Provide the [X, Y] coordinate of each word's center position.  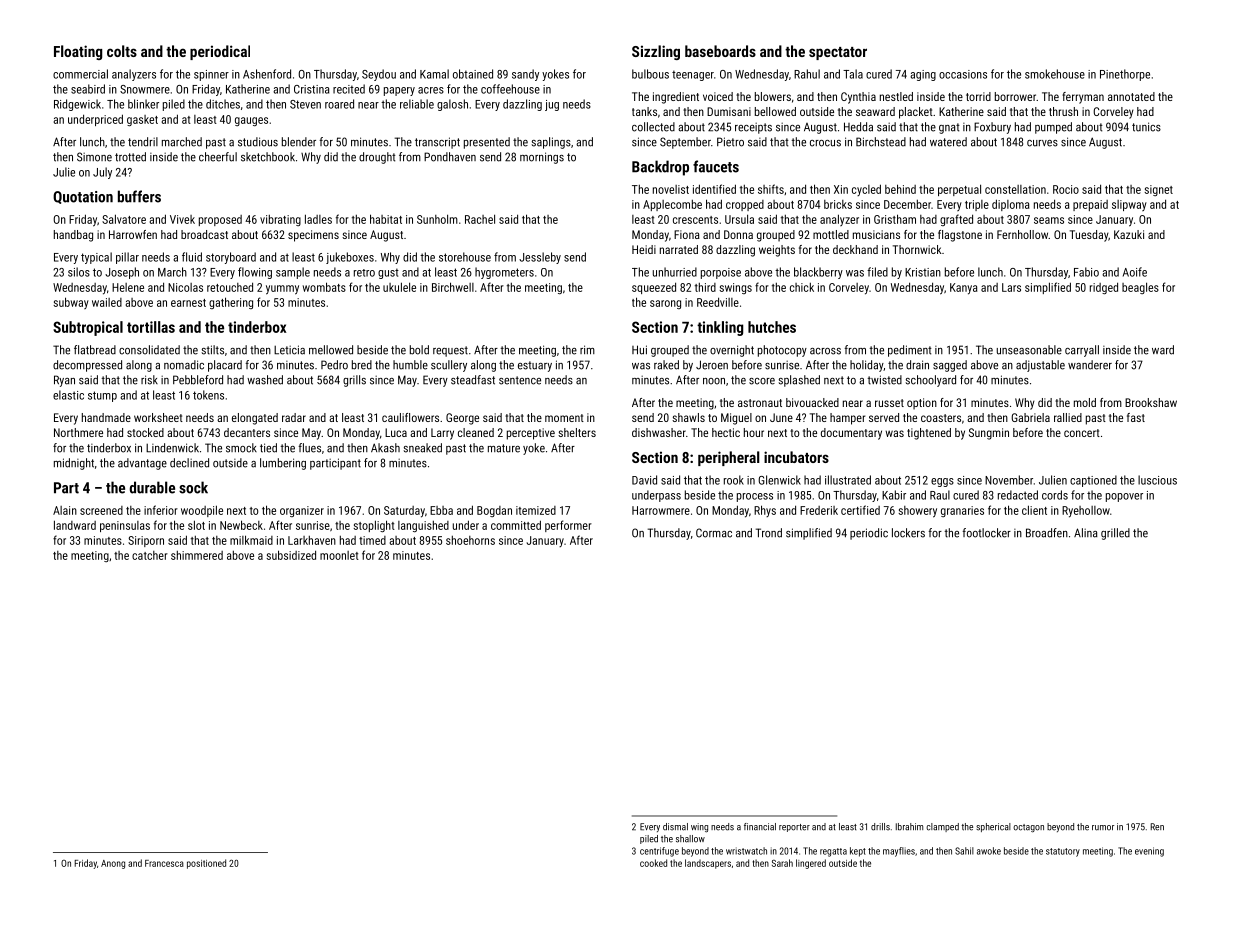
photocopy [782, 351]
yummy [282, 290]
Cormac [714, 533]
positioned [206, 864]
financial [760, 827]
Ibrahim [909, 826]
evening [1149, 852]
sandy [525, 75]
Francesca [164, 863]
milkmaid [251, 540]
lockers [908, 533]
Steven [305, 104]
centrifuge [659, 852]
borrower [1015, 96]
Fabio [1086, 272]
